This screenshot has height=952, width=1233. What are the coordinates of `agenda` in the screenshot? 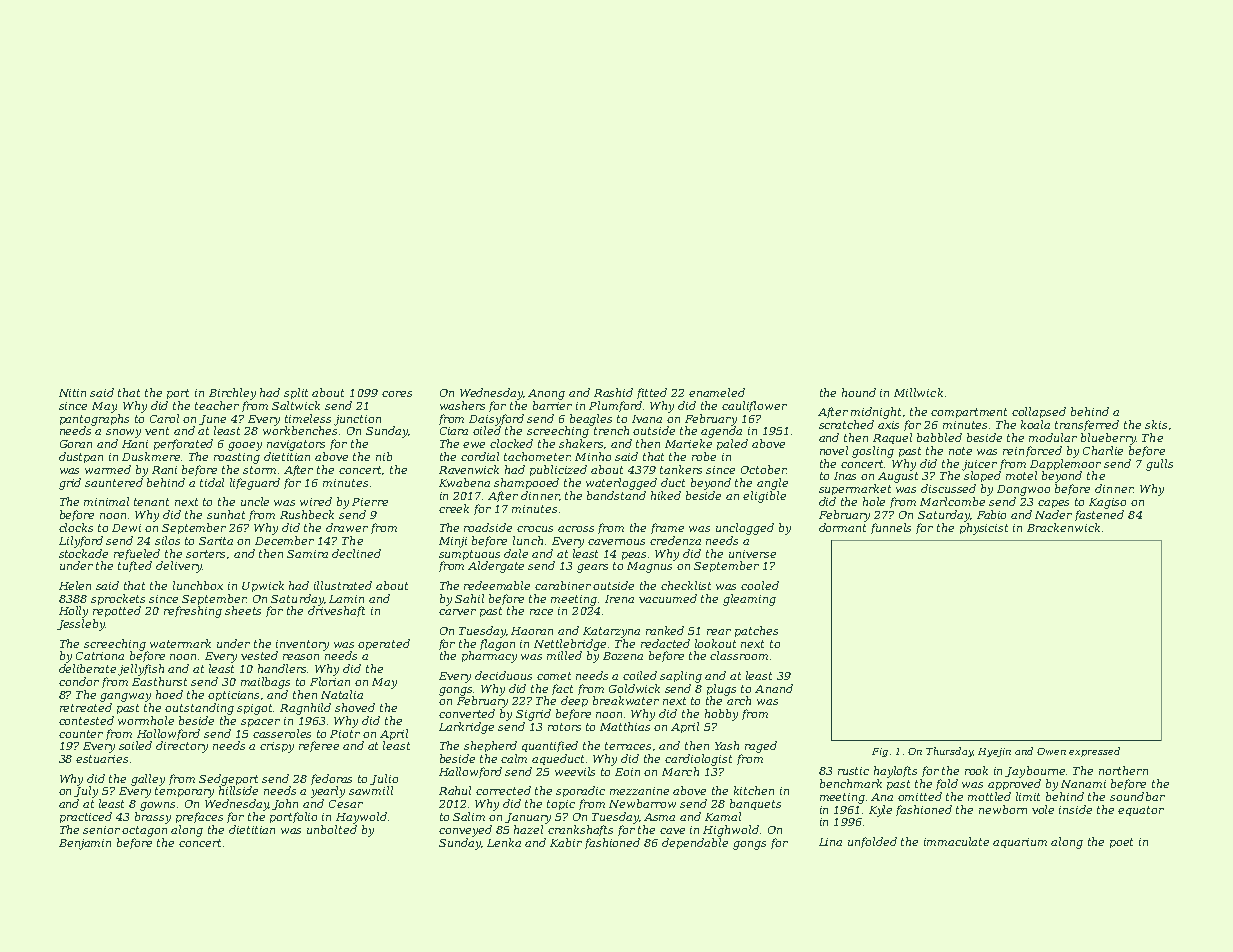 It's located at (721, 432).
